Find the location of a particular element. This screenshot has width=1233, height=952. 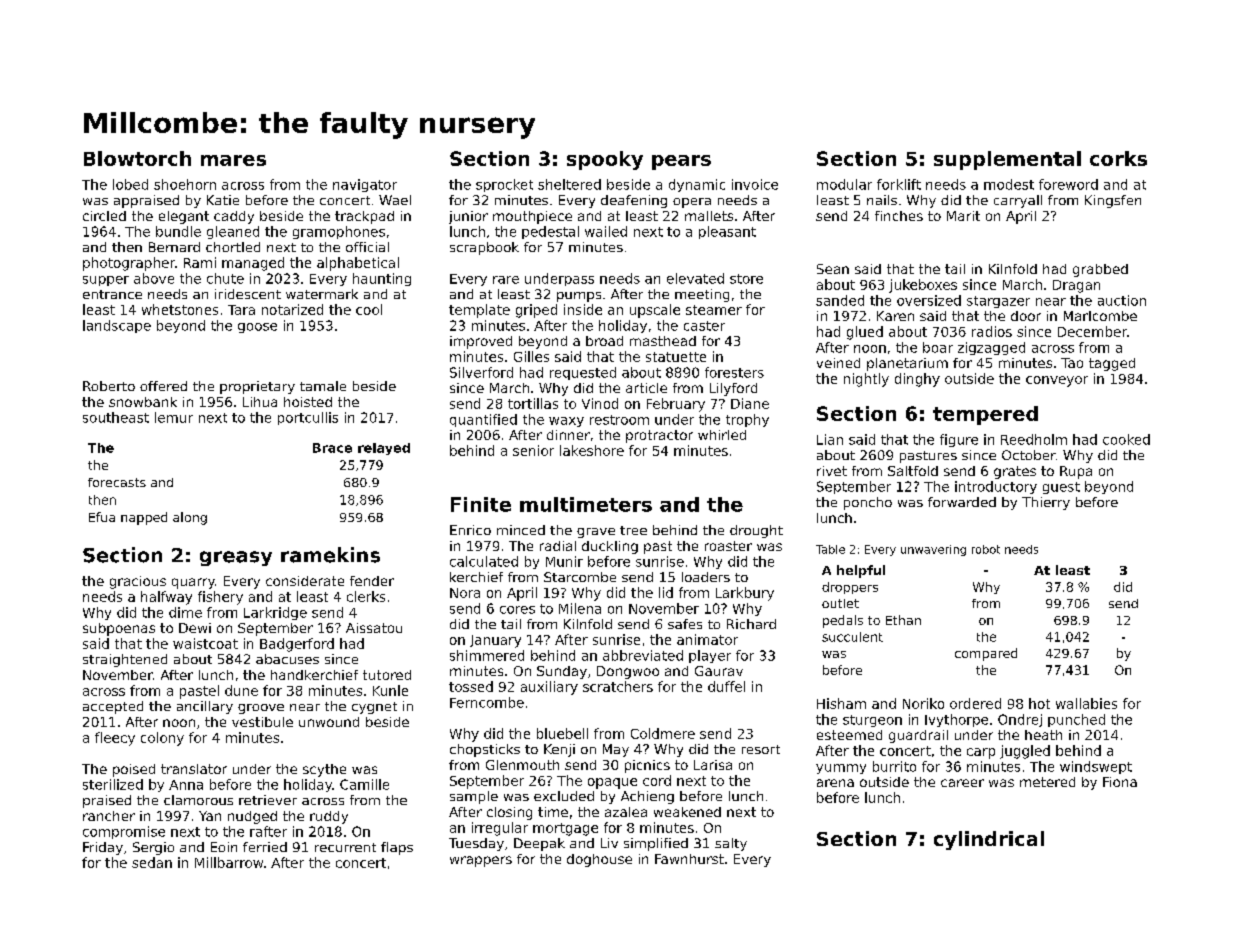

grates is located at coordinates (1015, 472).
